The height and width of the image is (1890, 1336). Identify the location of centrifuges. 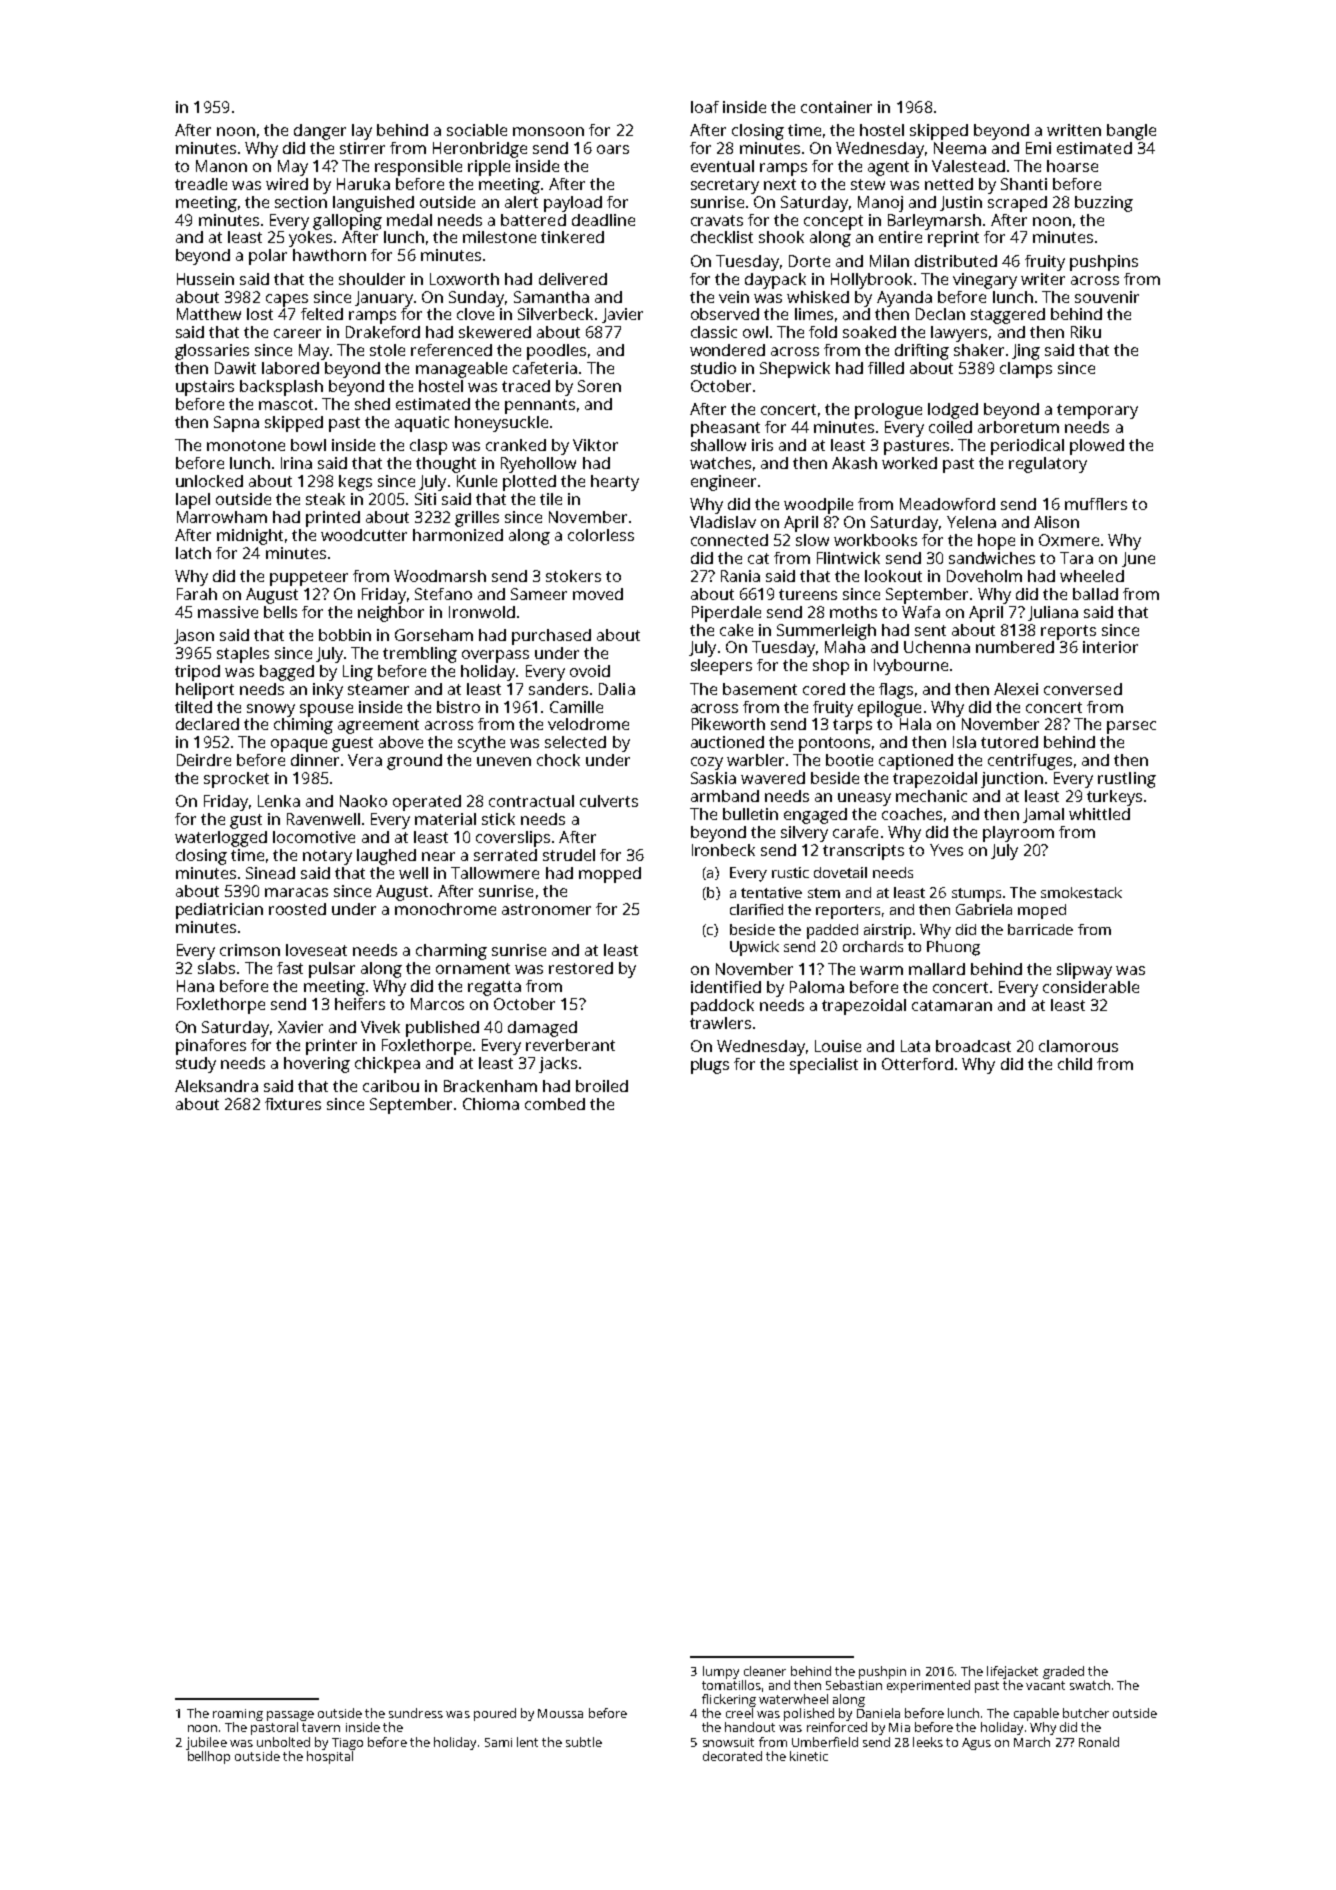
(1030, 762).
